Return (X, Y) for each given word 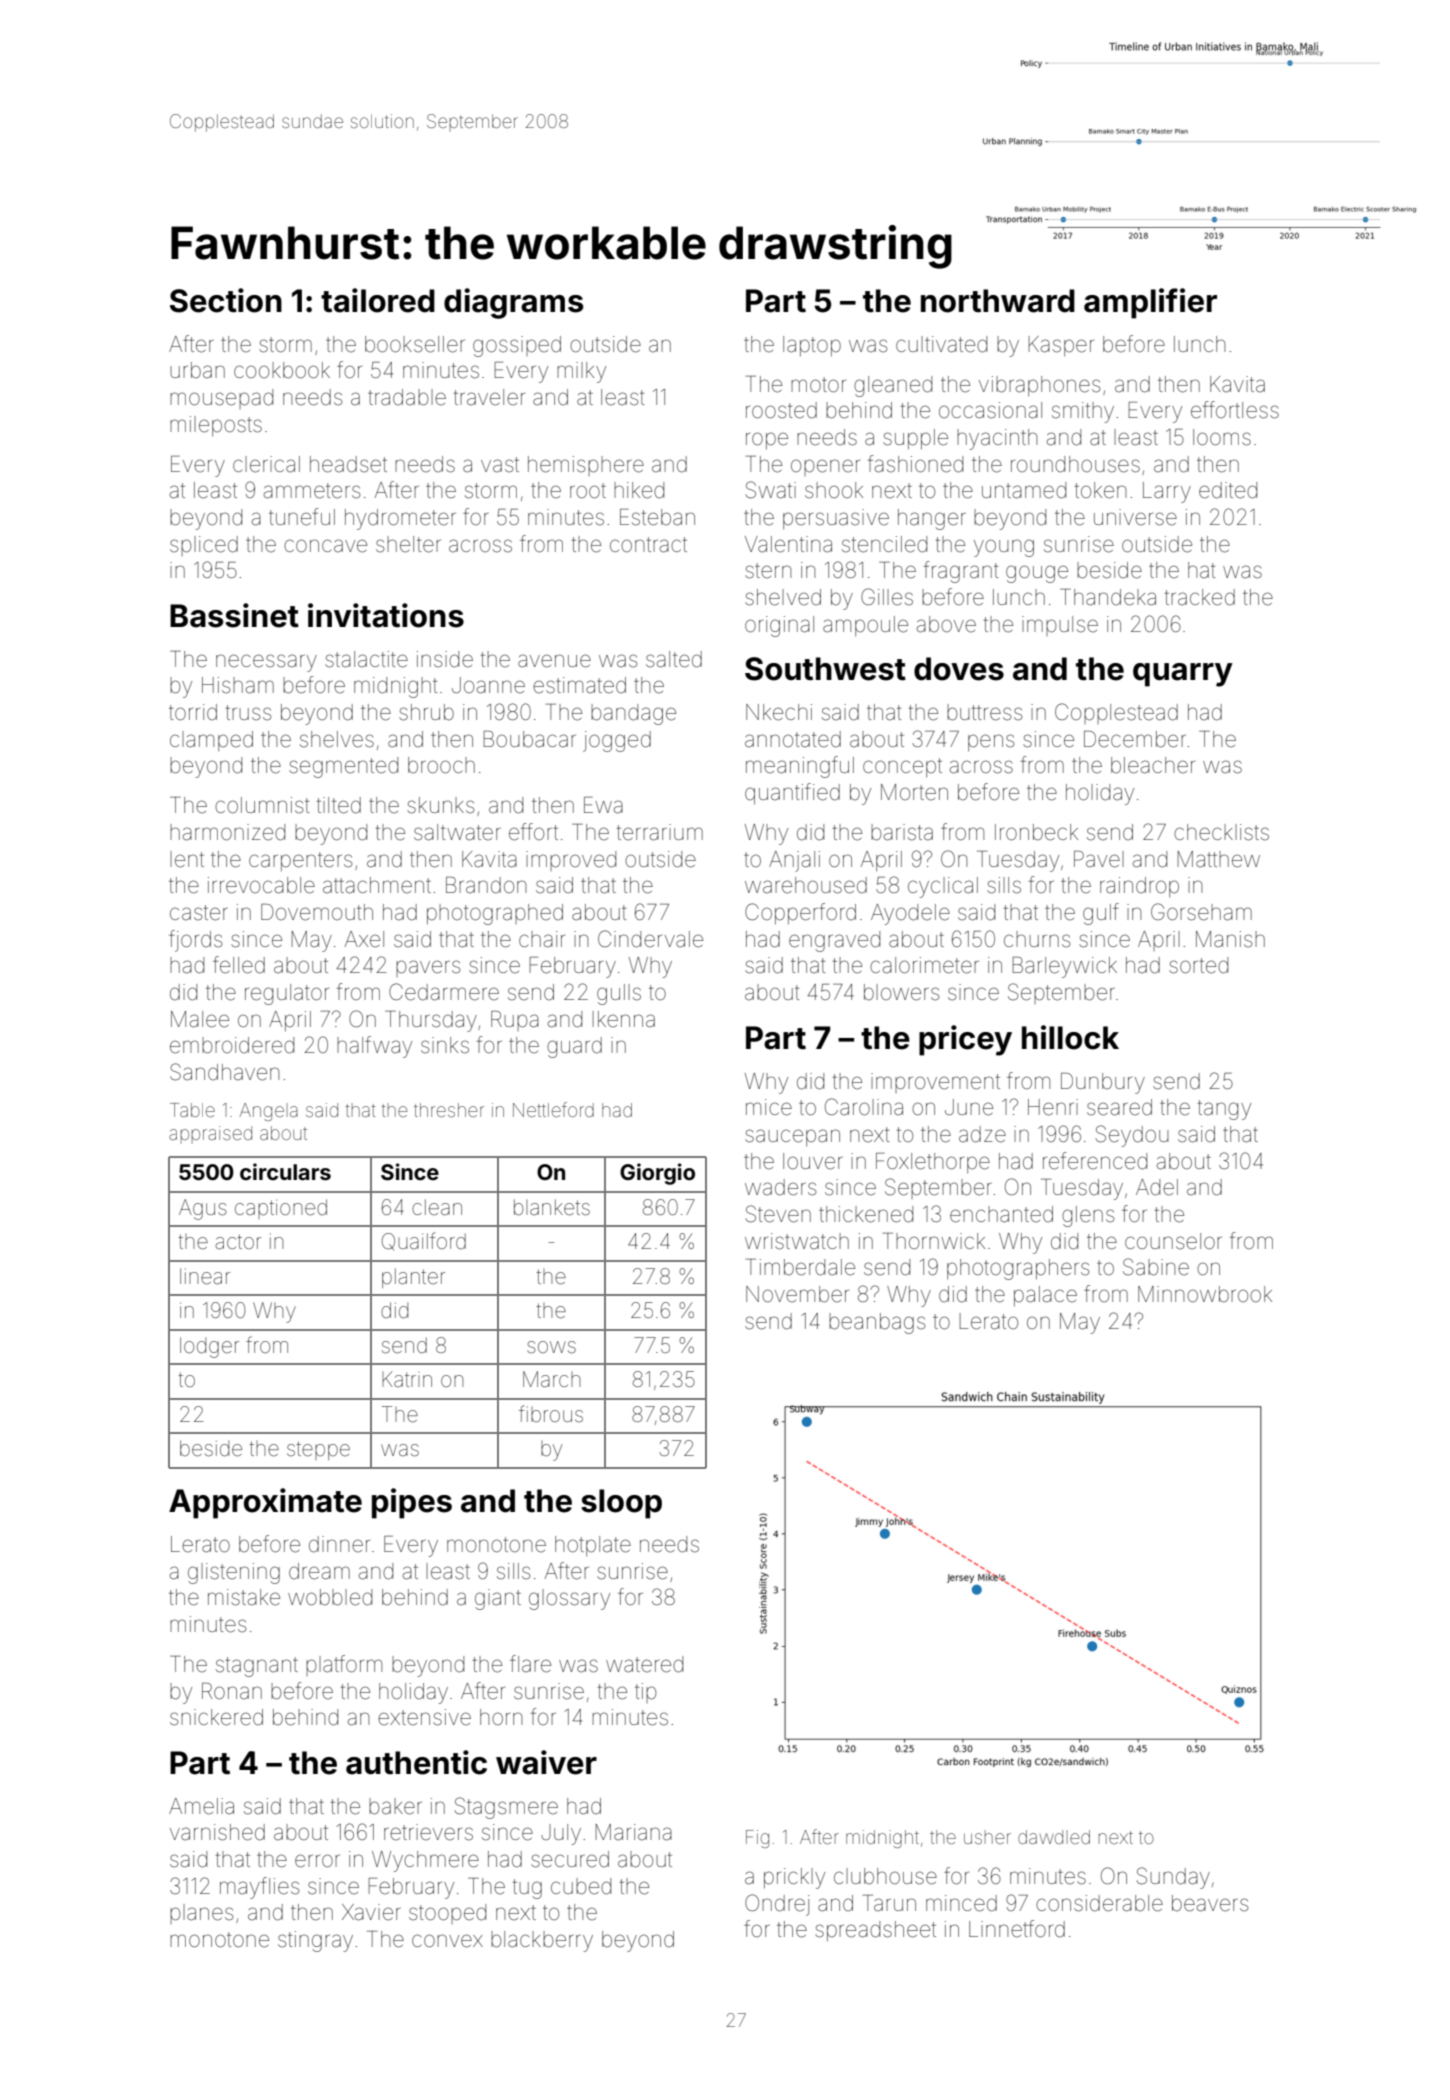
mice (769, 1107)
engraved (834, 941)
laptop (812, 346)
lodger (209, 1347)
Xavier (371, 1912)
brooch (441, 765)
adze (982, 1134)
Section (226, 300)
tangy (1224, 1110)
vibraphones (1039, 386)
